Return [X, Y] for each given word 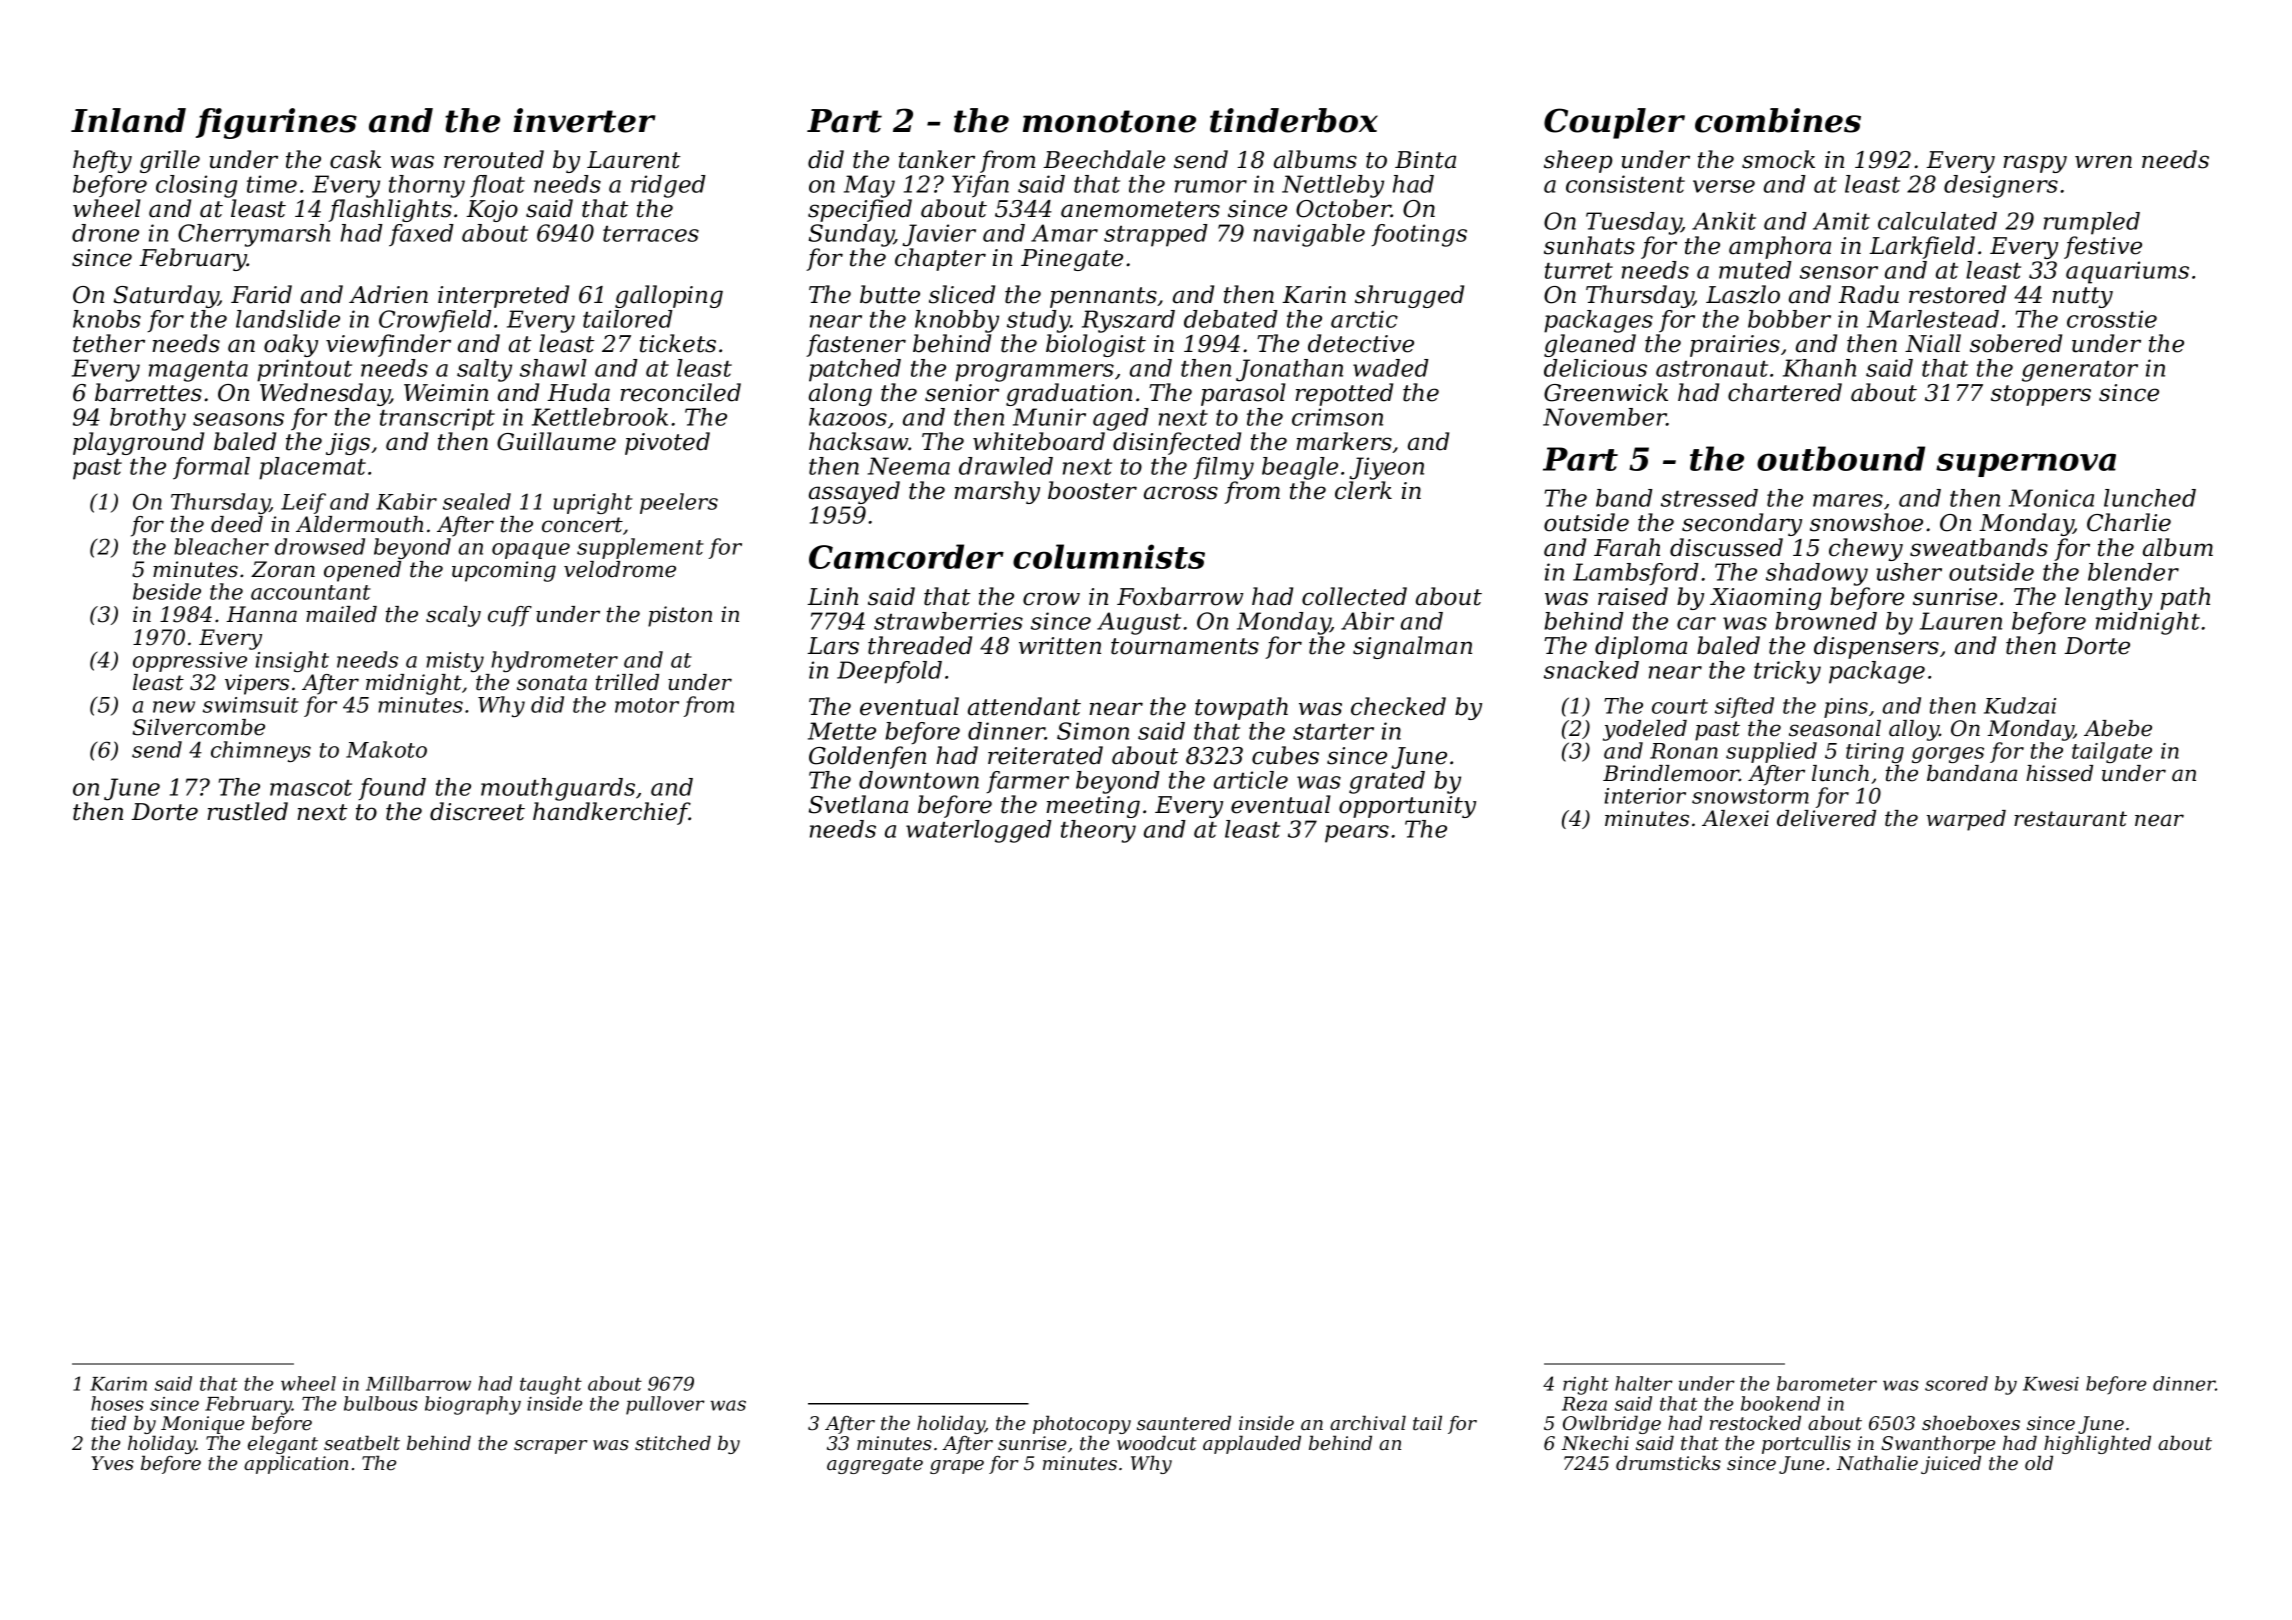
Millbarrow [418, 1383]
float [497, 186]
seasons [238, 419]
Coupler [1614, 123]
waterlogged [979, 831]
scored [1956, 1383]
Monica [2051, 498]
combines [1778, 120]
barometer [1827, 1383]
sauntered [1184, 1423]
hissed [2059, 773]
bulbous [381, 1403]
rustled [247, 811]
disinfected [1177, 443]
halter [1643, 1383]
